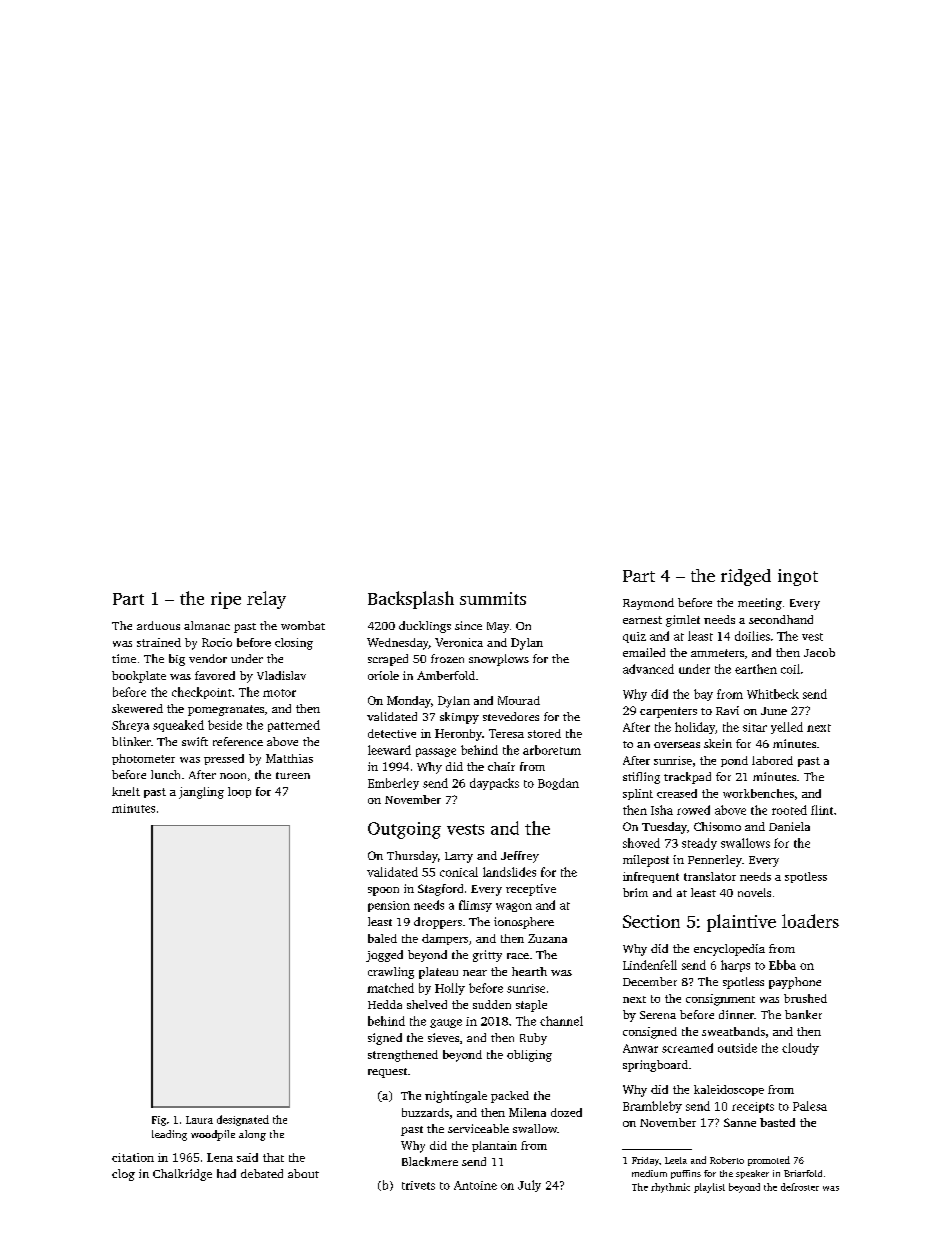 The width and height of the screenshot is (952, 1233). Describe the element at coordinates (729, 950) in the screenshot. I see `encyclopedia` at that location.
